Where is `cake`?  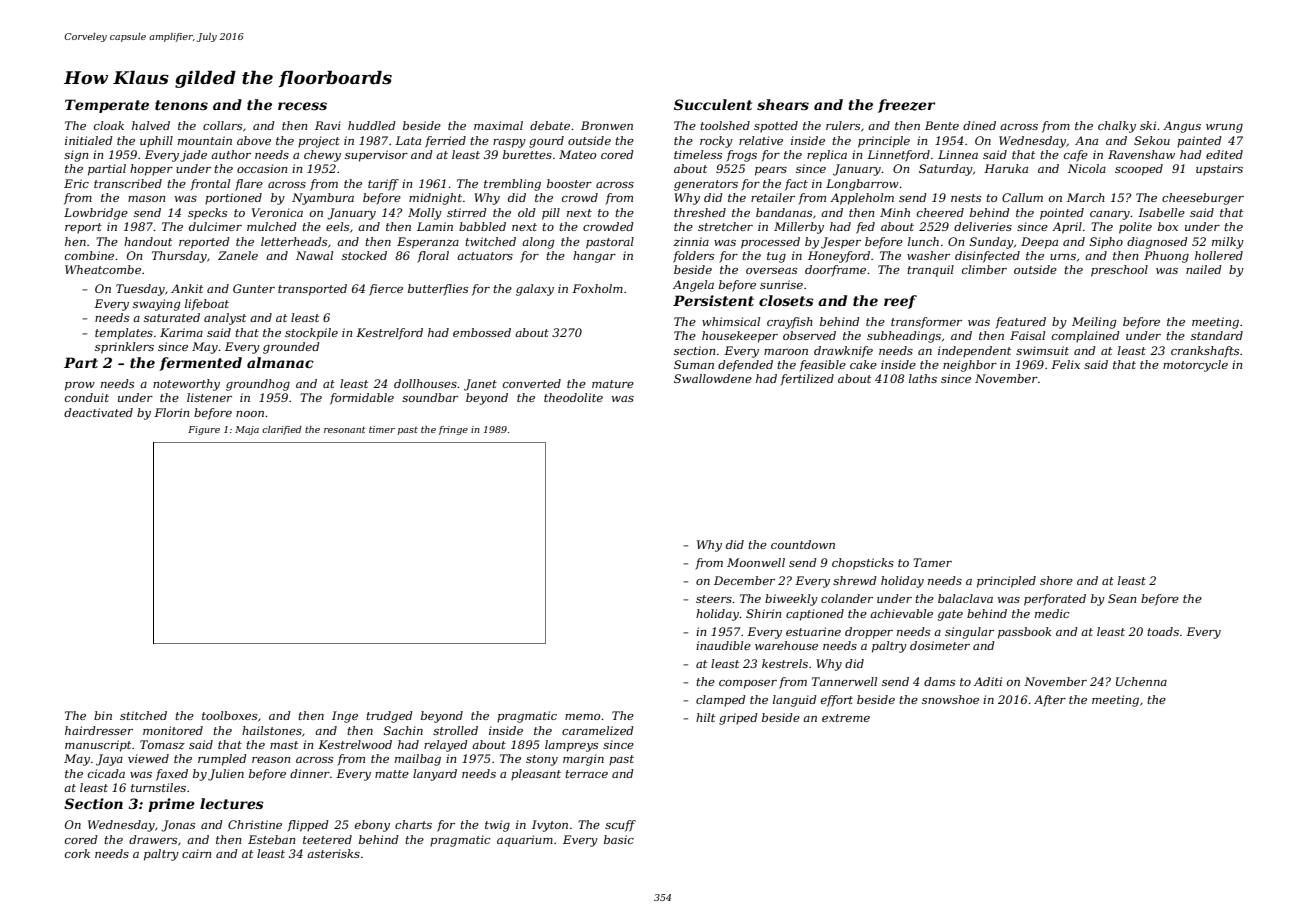
cake is located at coordinates (863, 364).
